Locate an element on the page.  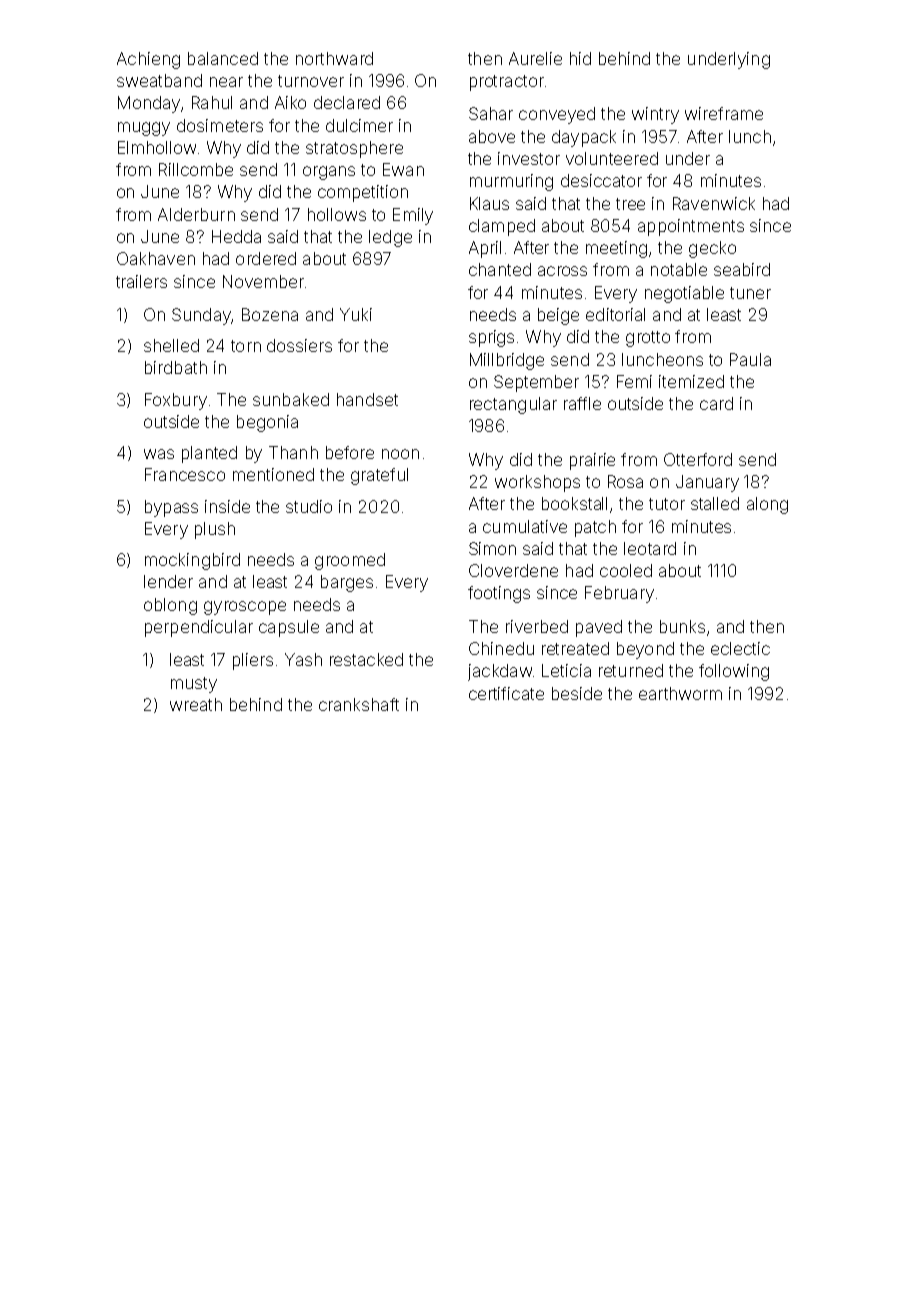
musty is located at coordinates (194, 685).
